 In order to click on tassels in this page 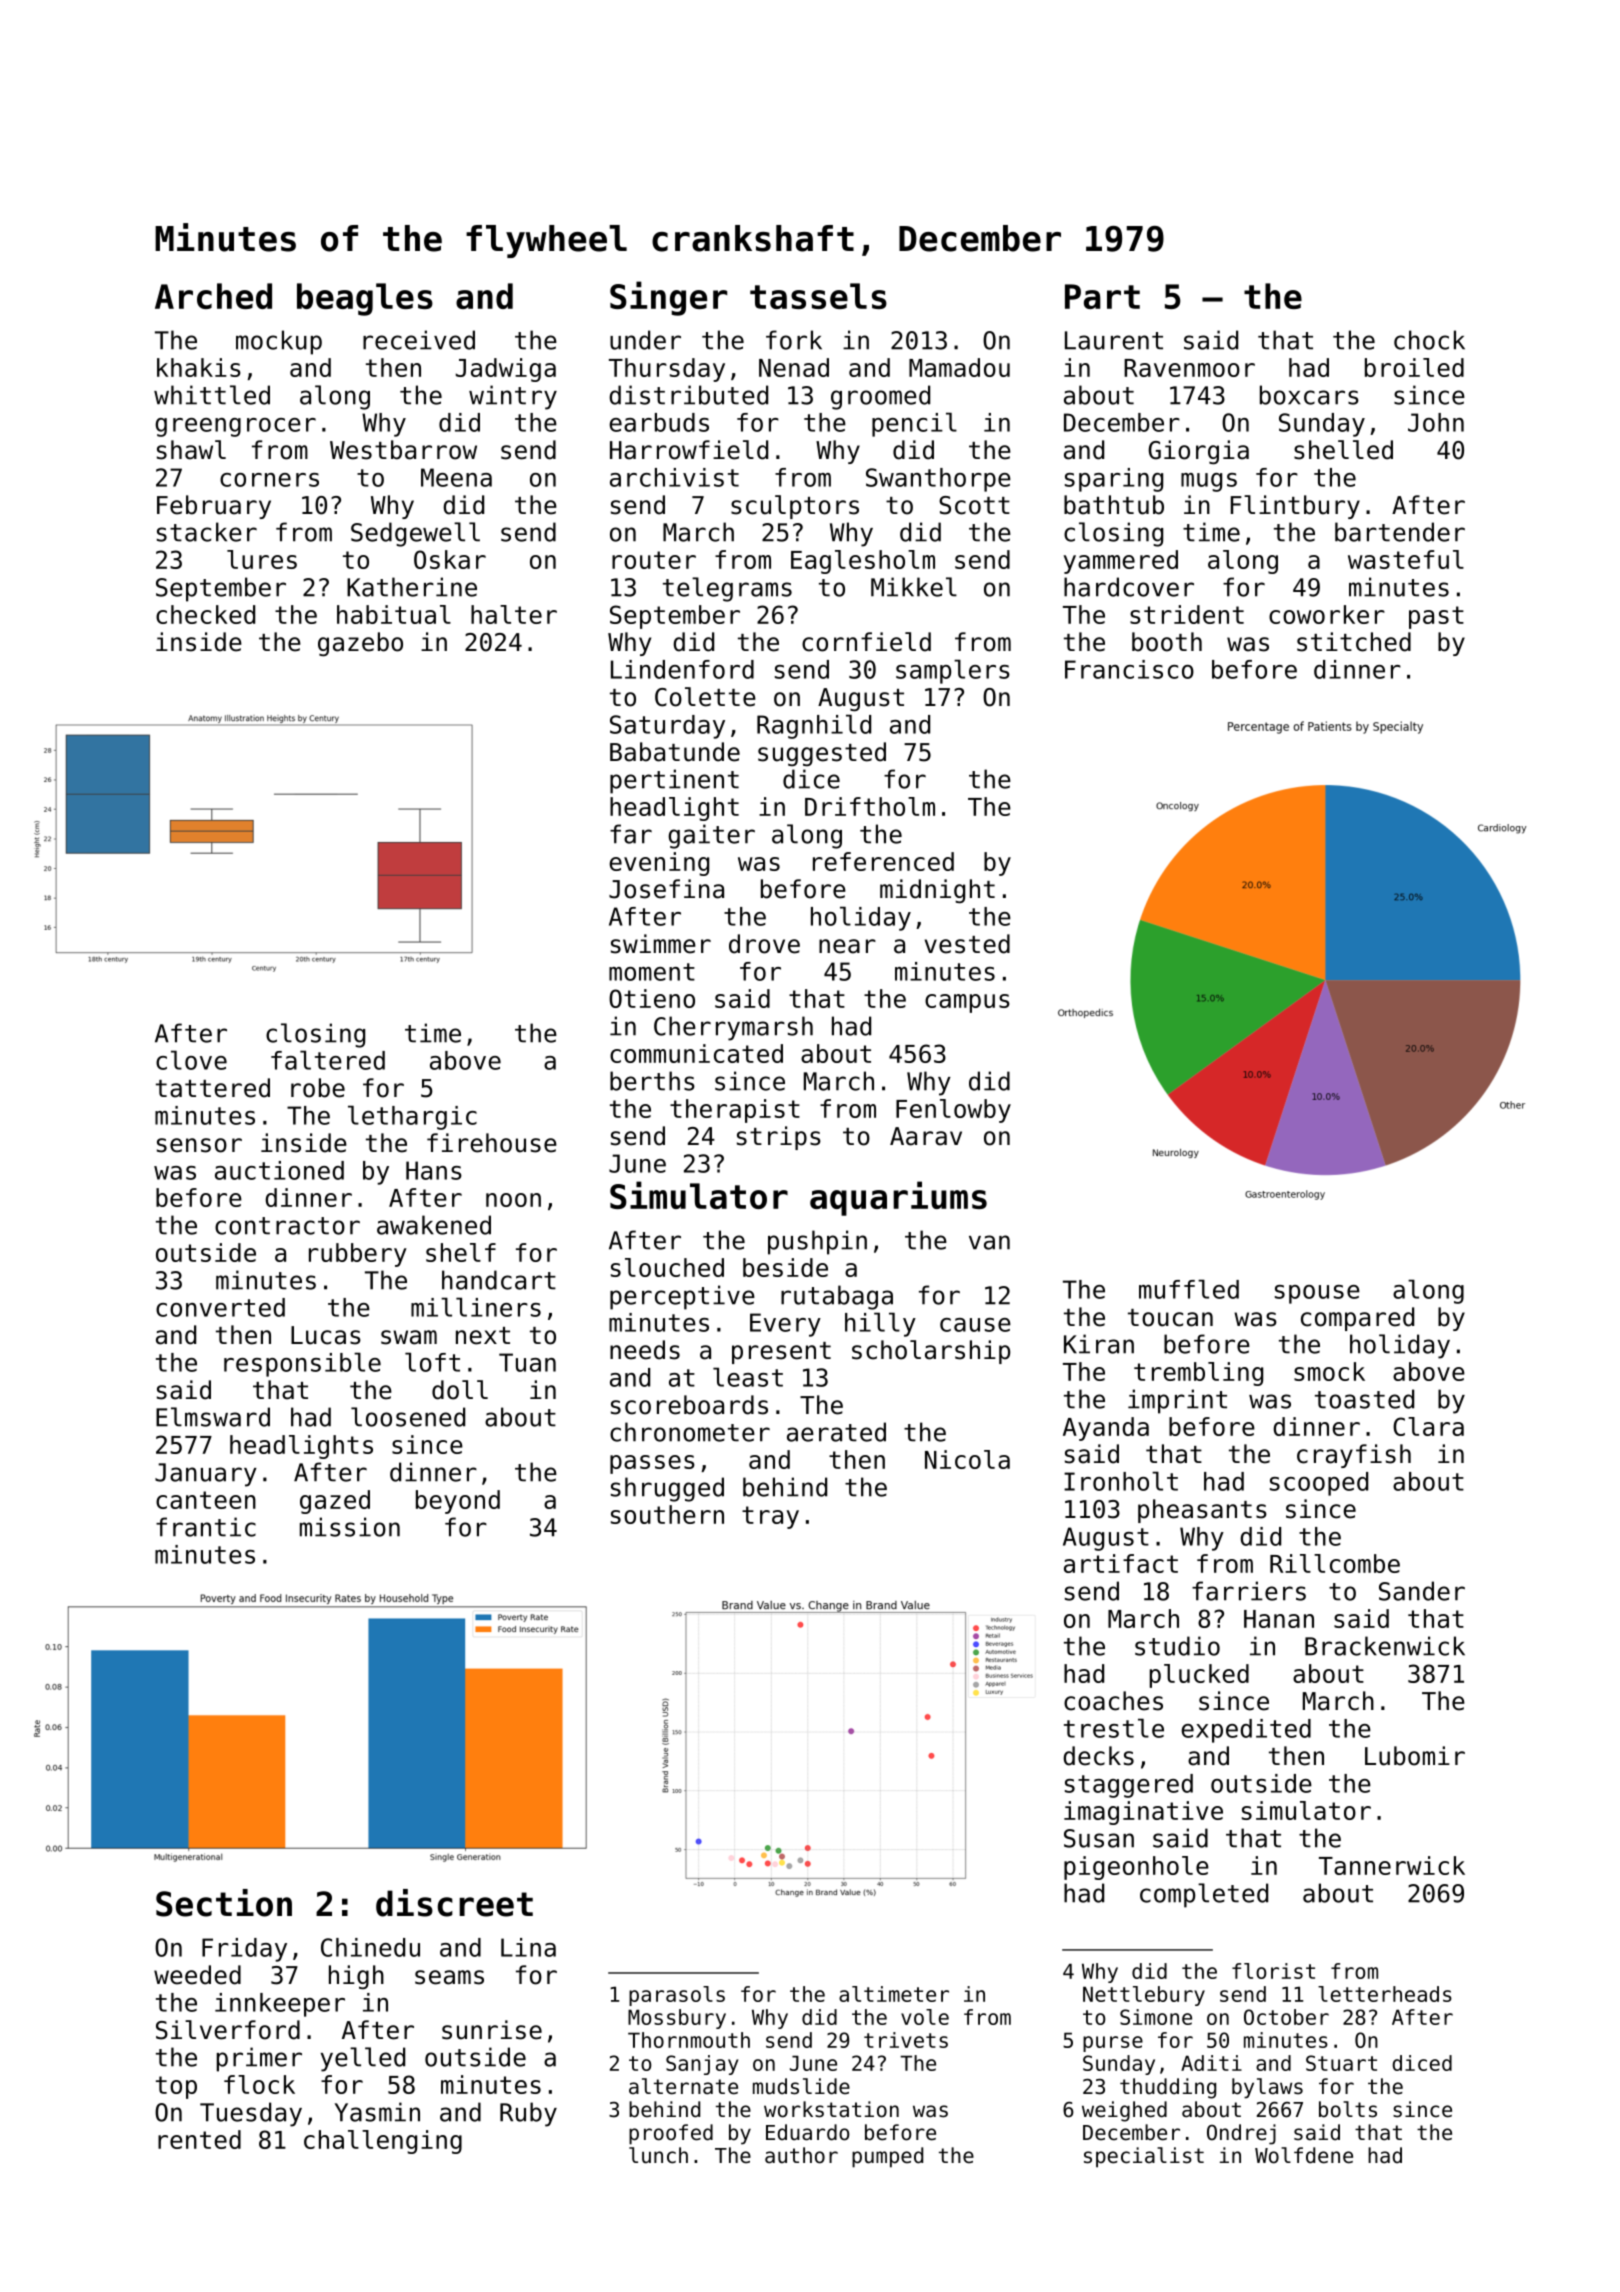, I will do `click(818, 296)`.
